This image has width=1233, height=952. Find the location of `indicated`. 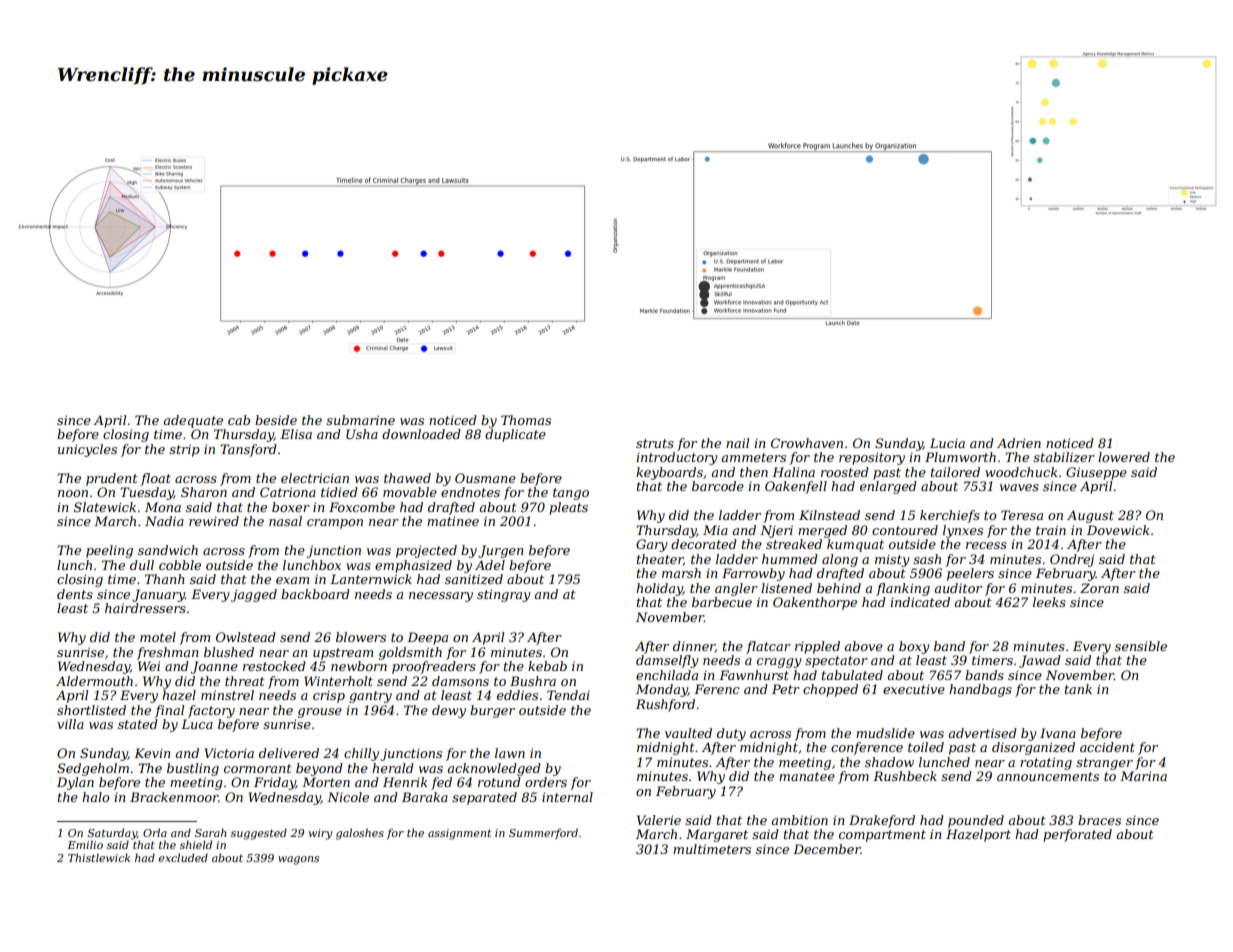

indicated is located at coordinates (920, 602).
